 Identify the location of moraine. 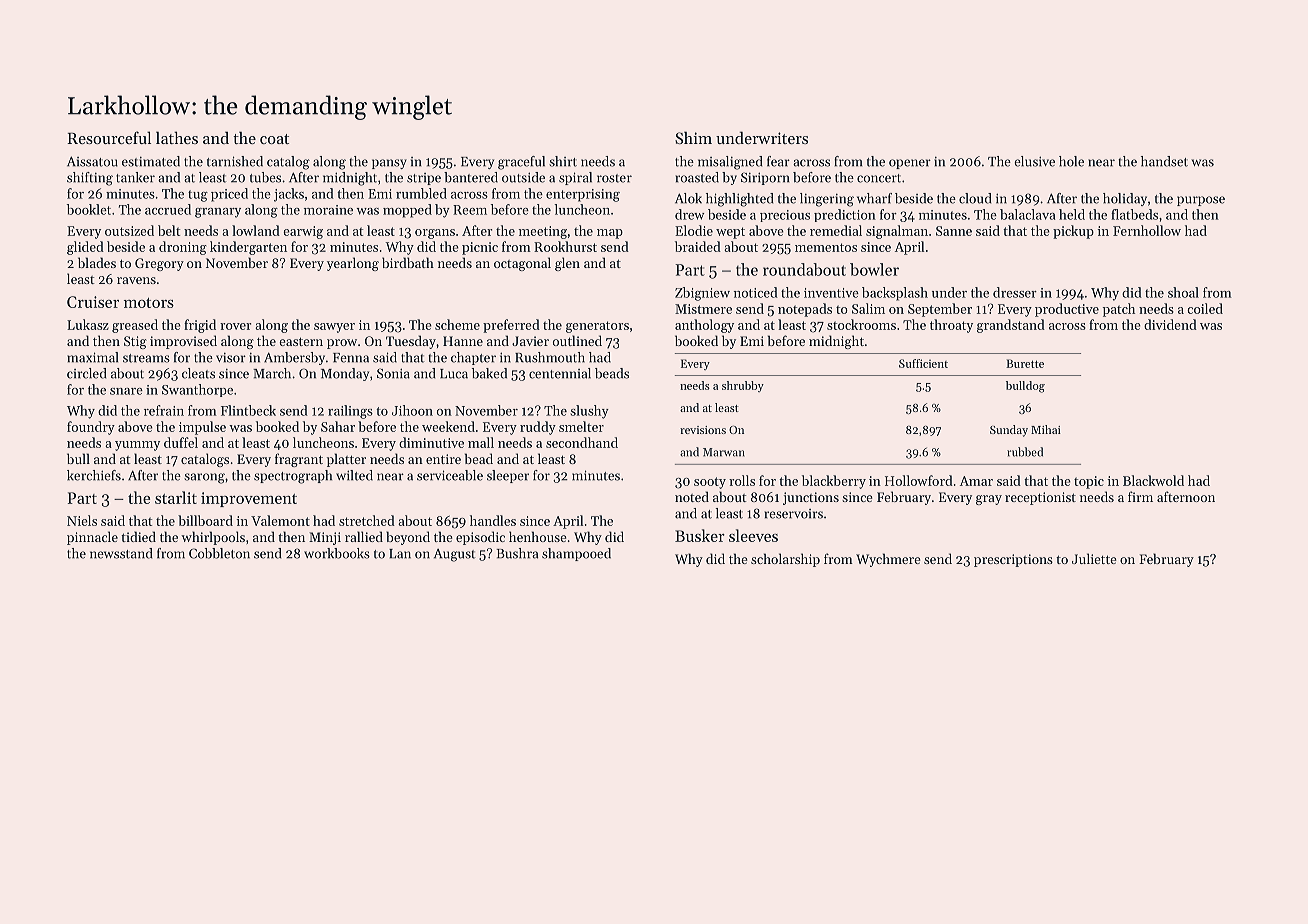
(328, 210).
